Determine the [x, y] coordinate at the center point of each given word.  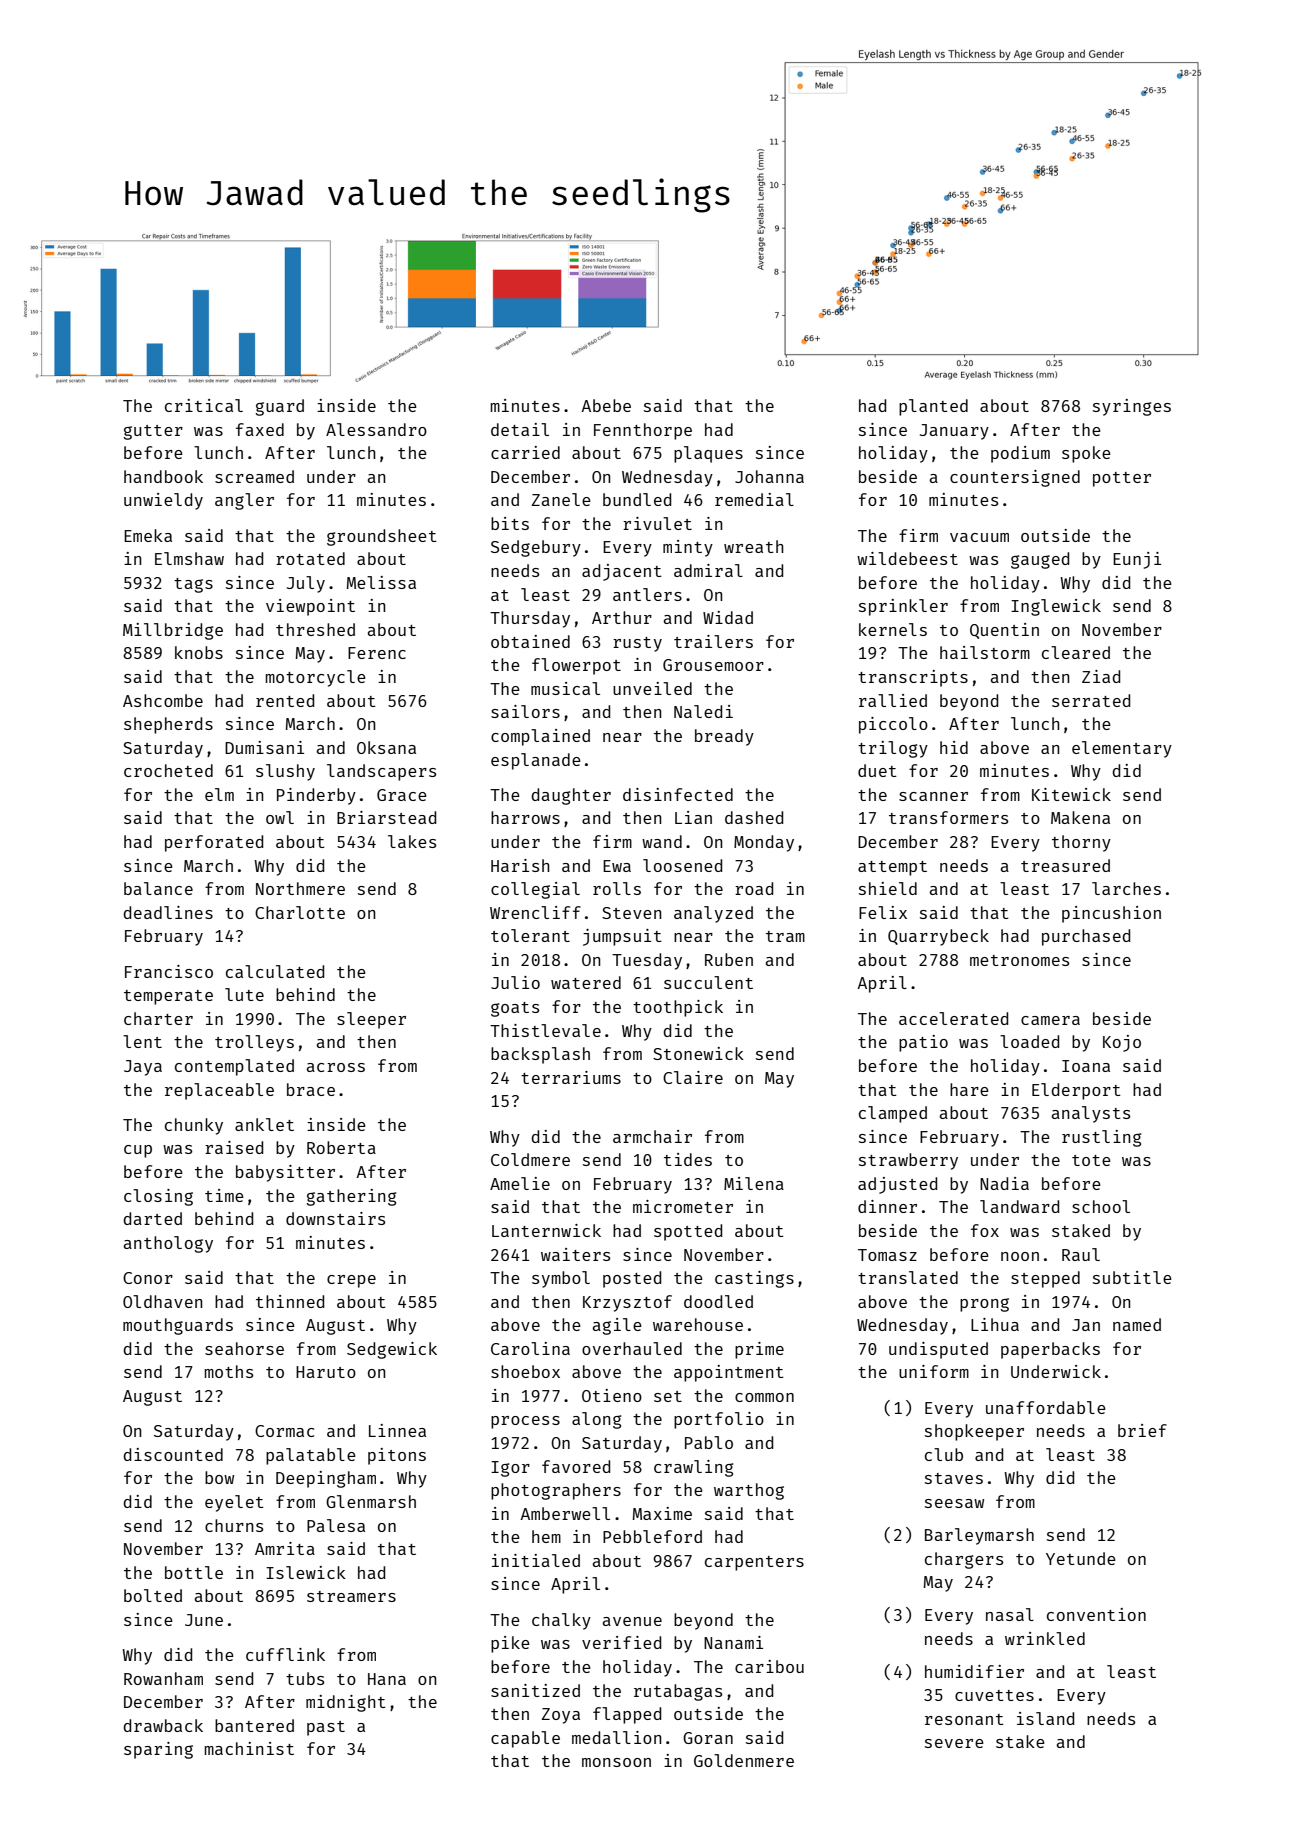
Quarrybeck [938, 937]
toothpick [678, 1008]
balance [158, 888]
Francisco [169, 971]
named [1137, 1324]
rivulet [657, 523]
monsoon [616, 1762]
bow [219, 1477]
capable [525, 1739]
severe [954, 1743]
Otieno [612, 1395]
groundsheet [382, 537]
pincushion [1111, 914]
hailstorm [985, 652]
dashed [754, 817]
